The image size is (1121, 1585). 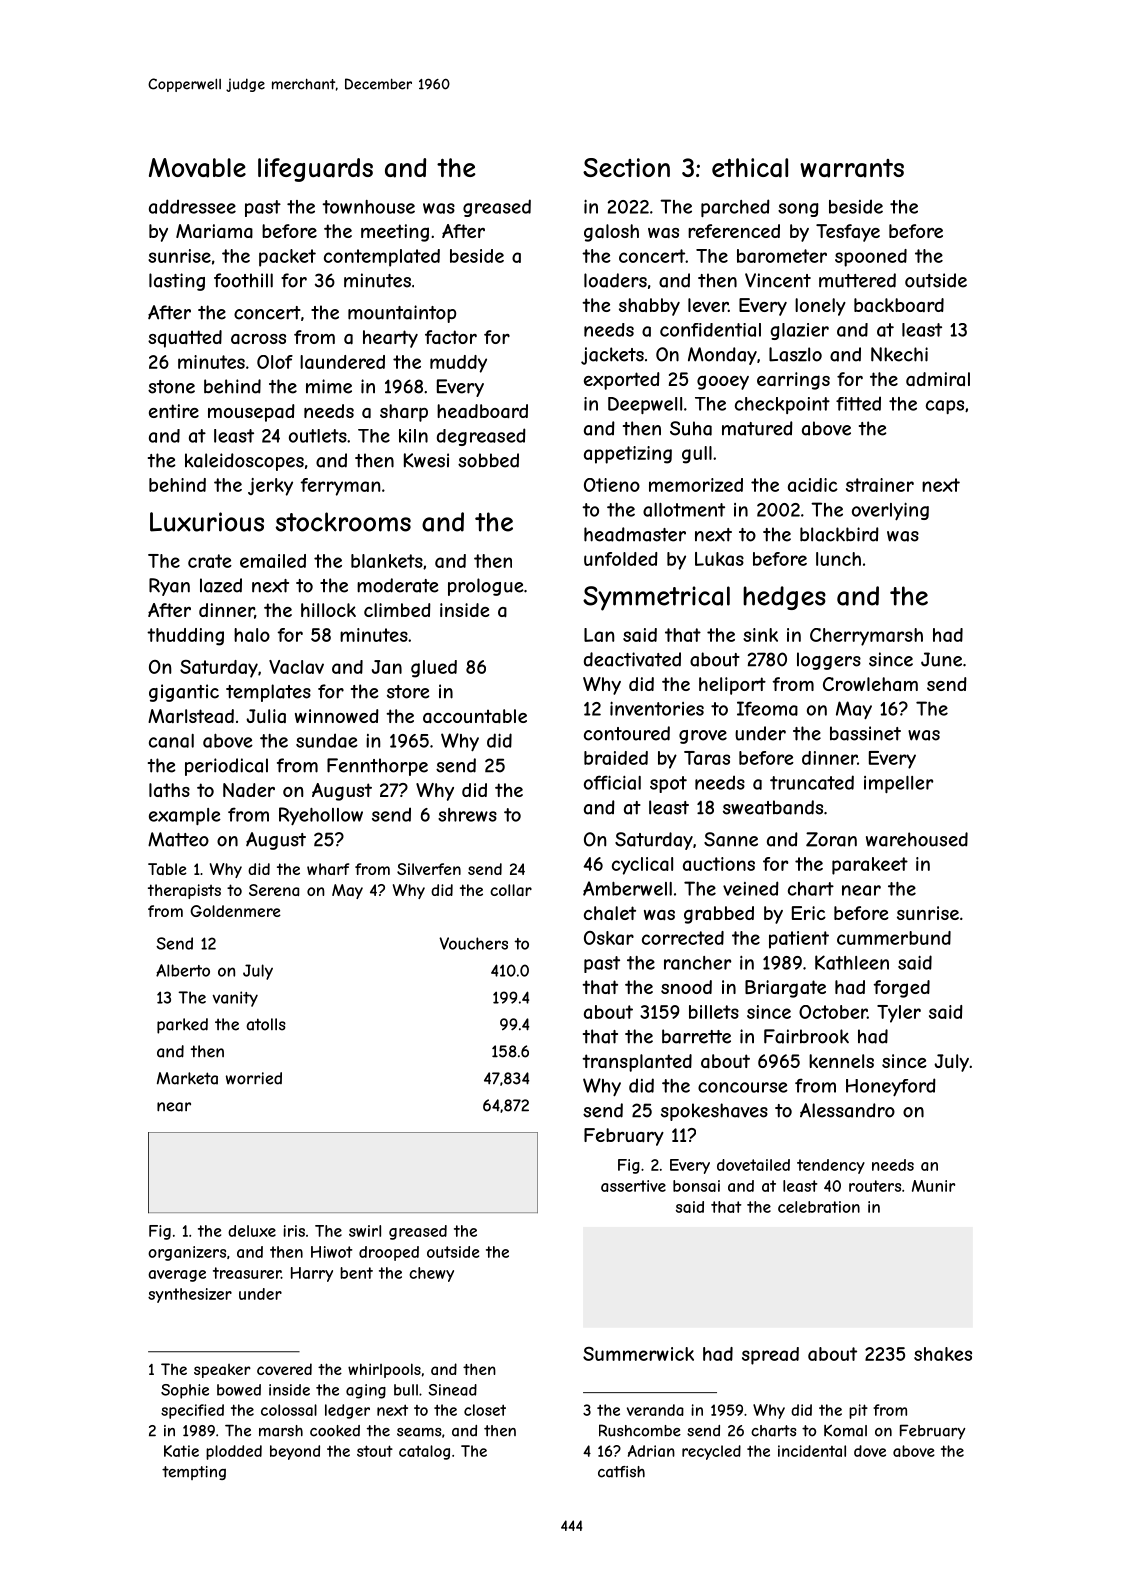 What do you see at coordinates (197, 168) in the document?
I see `Movable` at bounding box center [197, 168].
